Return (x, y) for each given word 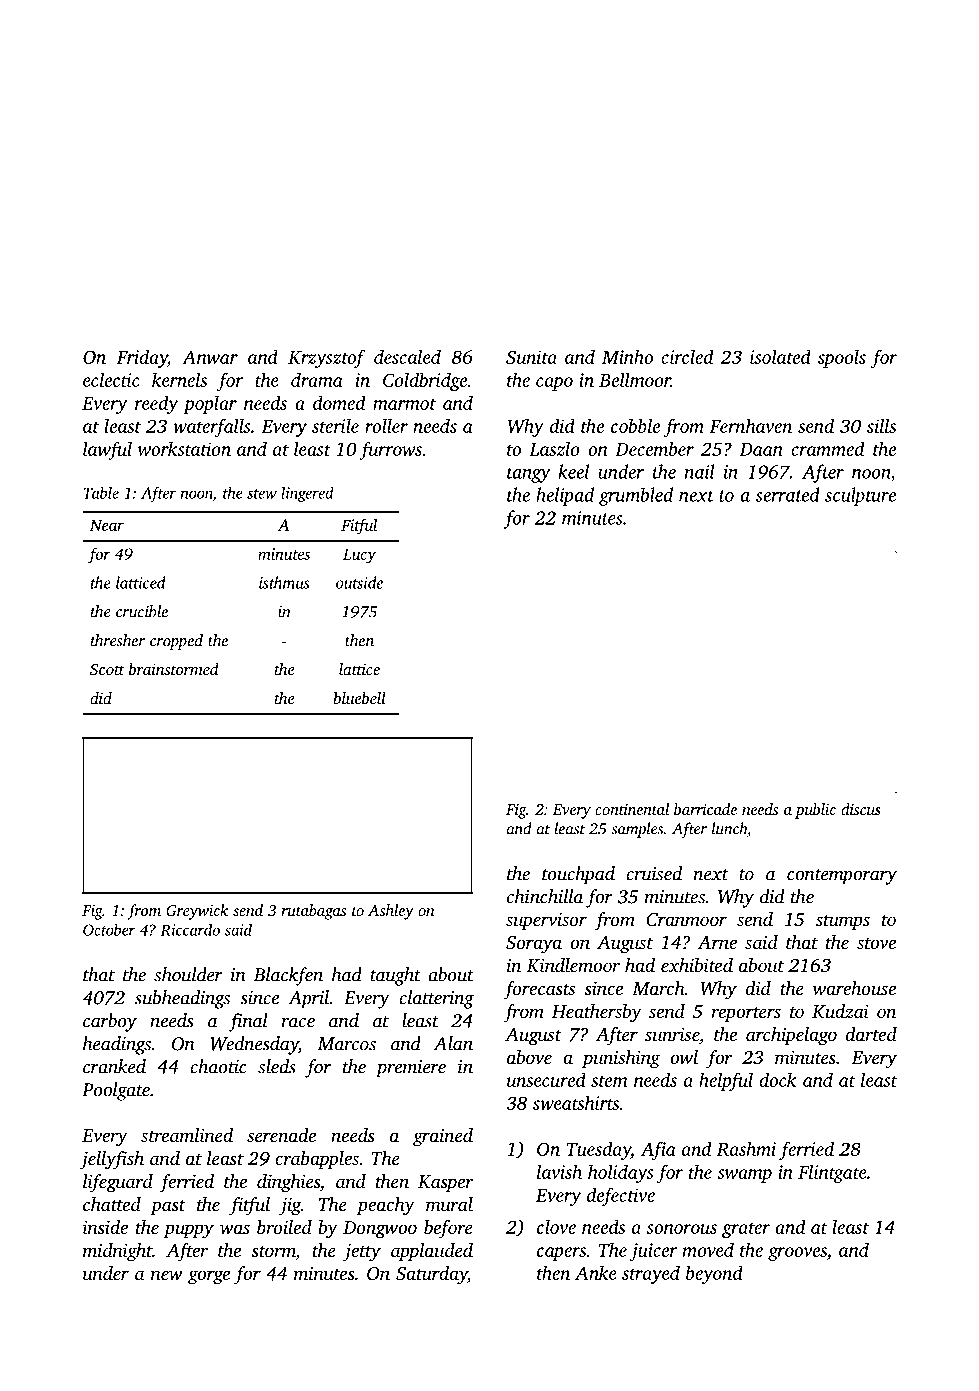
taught (395, 976)
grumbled (636, 496)
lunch (729, 828)
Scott (107, 669)
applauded (432, 1252)
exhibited (697, 965)
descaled (407, 356)
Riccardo (190, 929)
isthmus (284, 582)
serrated (788, 494)
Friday (142, 358)
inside (105, 1227)
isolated (780, 356)
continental (632, 809)
